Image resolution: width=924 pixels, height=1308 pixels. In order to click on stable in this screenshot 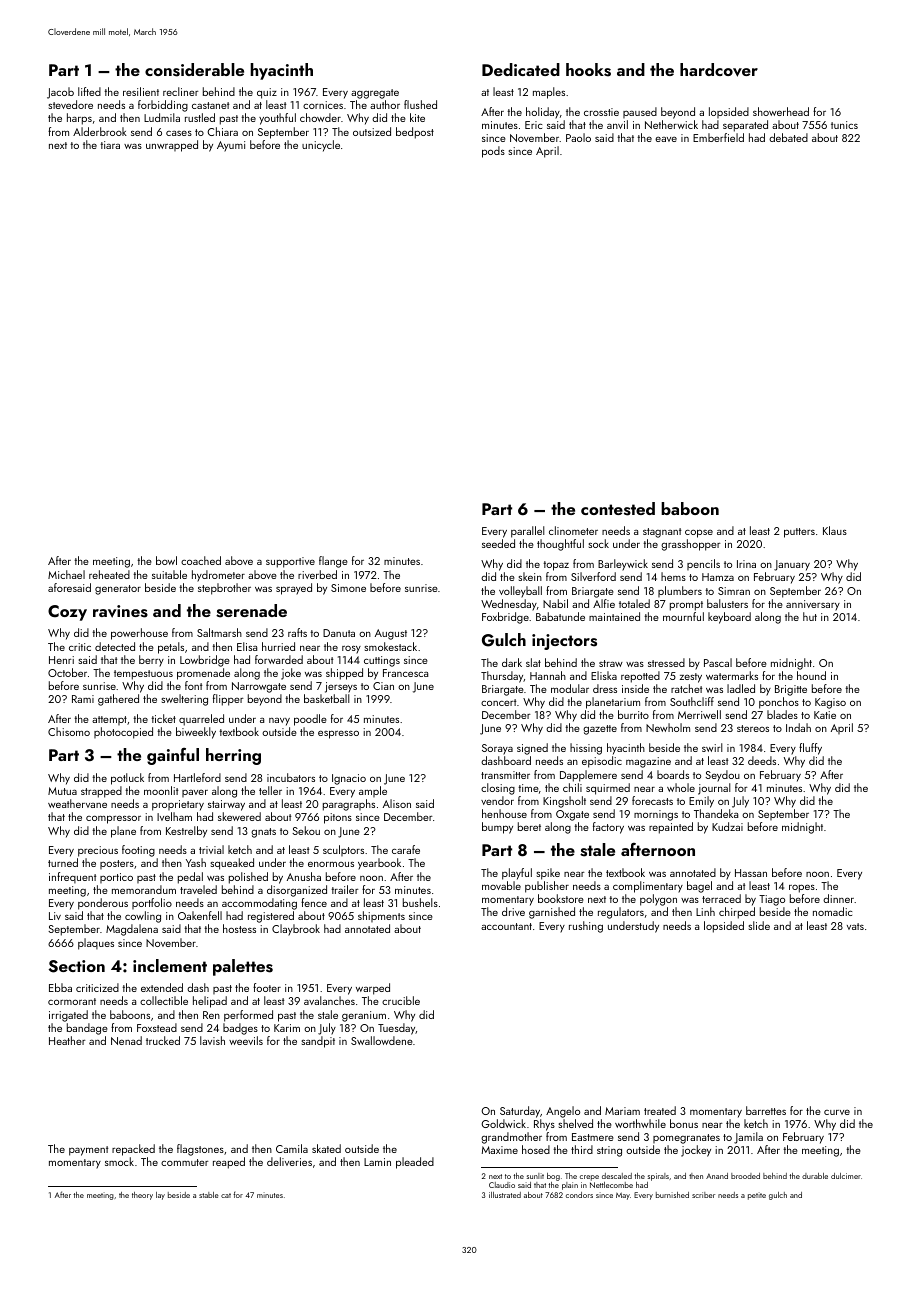, I will do `click(209, 1195)`.
